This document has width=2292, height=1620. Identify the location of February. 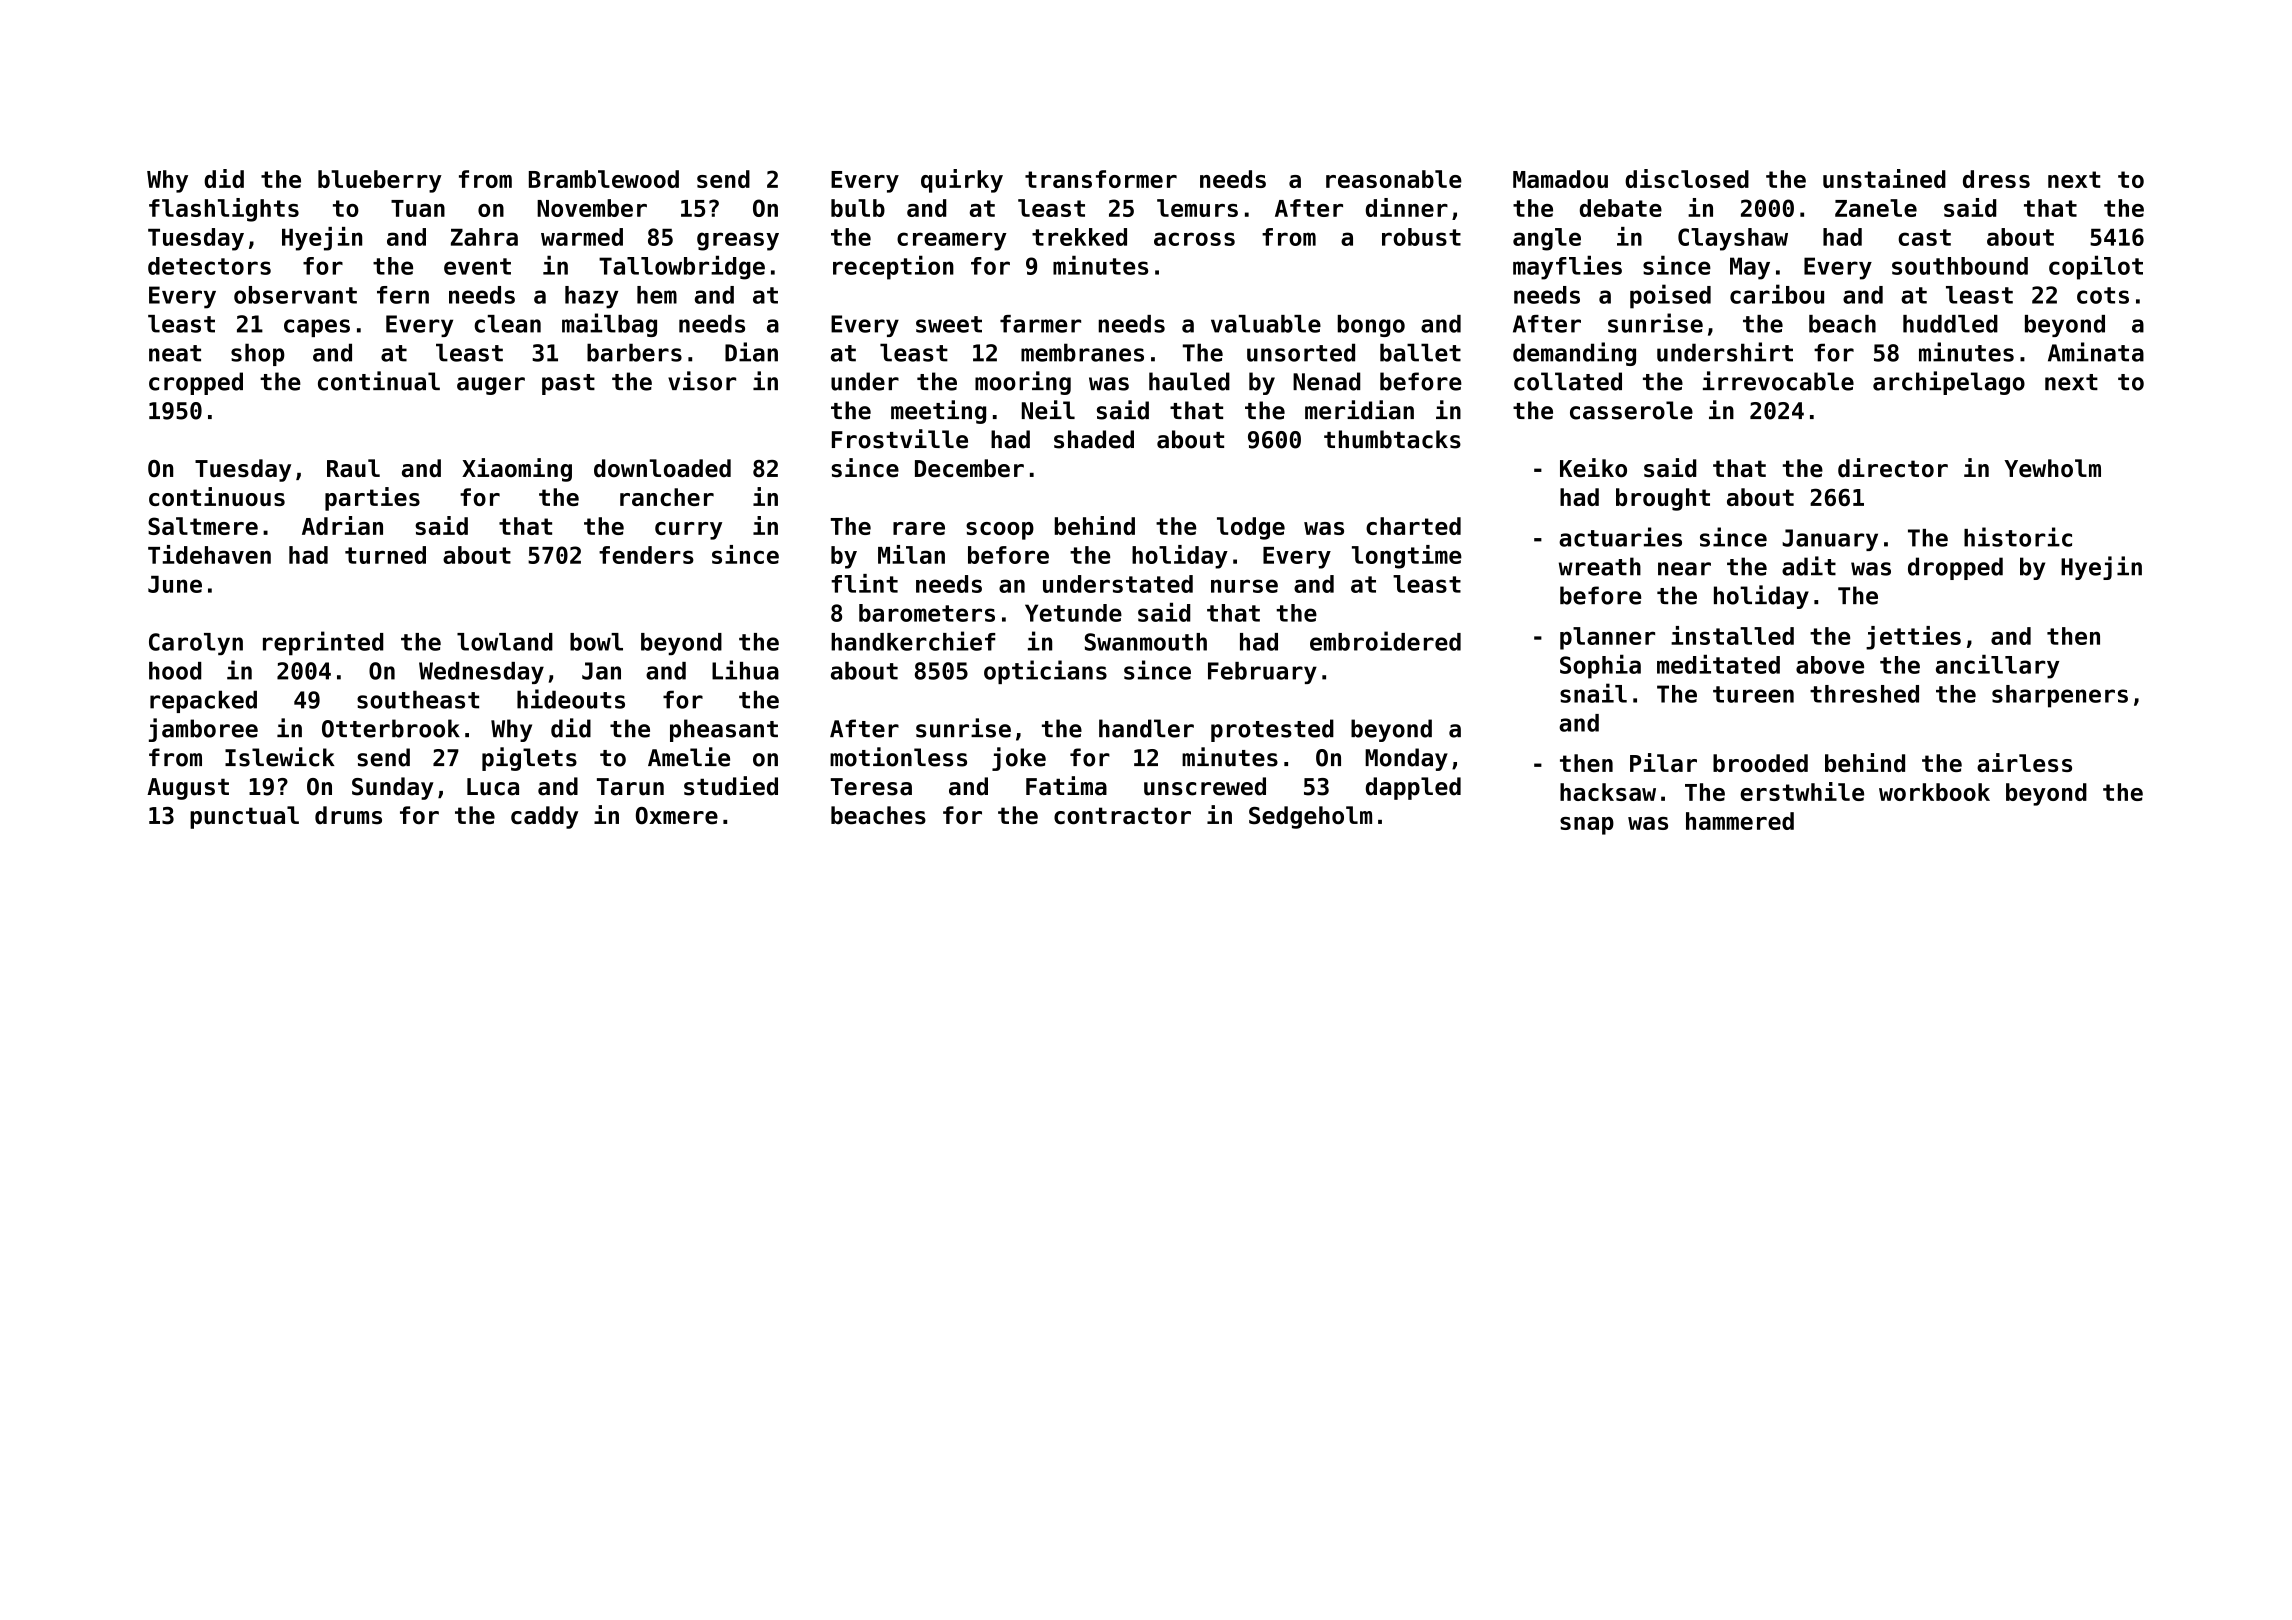
(1262, 673).
